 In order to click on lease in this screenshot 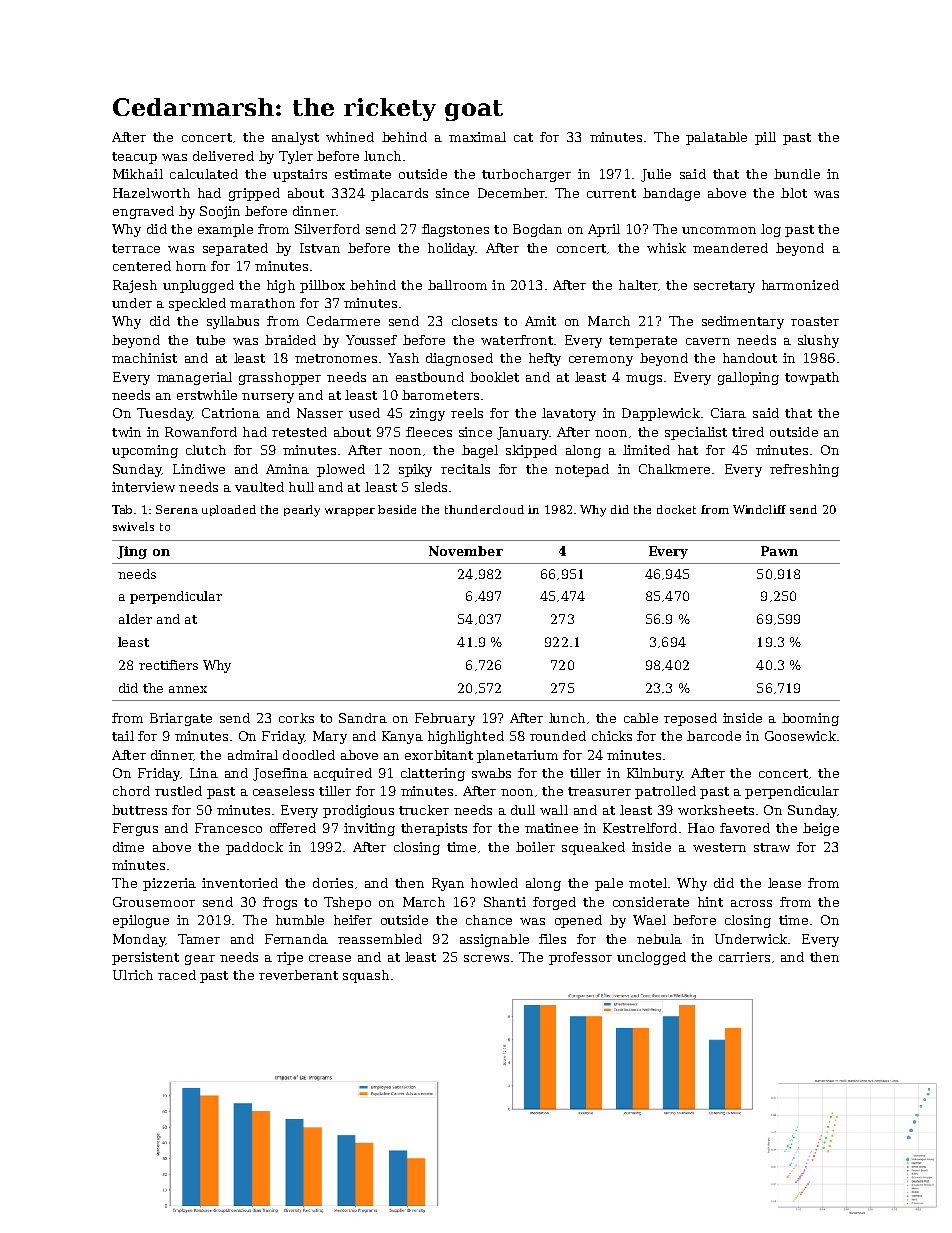, I will do `click(784, 883)`.
